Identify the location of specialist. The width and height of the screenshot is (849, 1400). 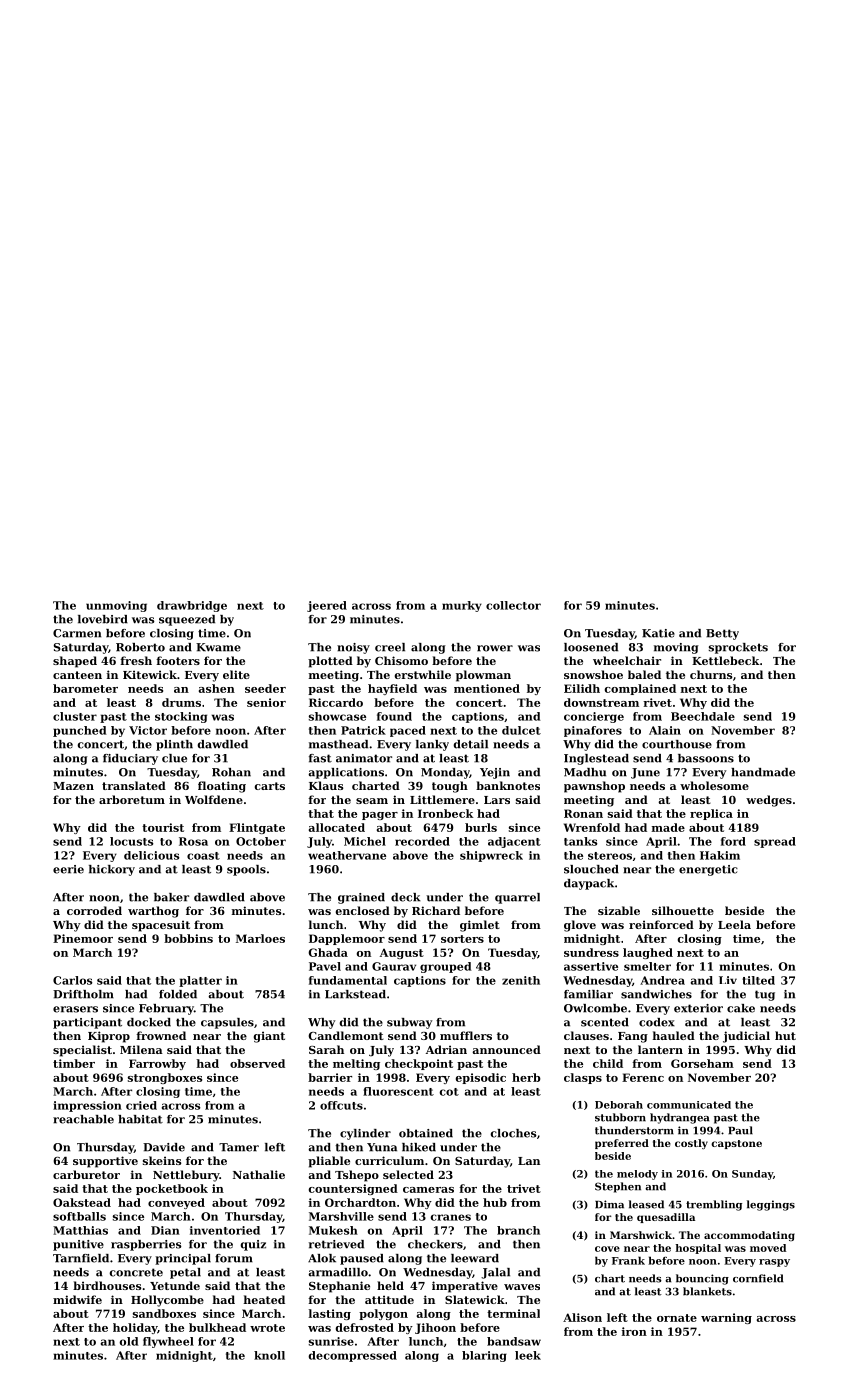
(82, 1051).
